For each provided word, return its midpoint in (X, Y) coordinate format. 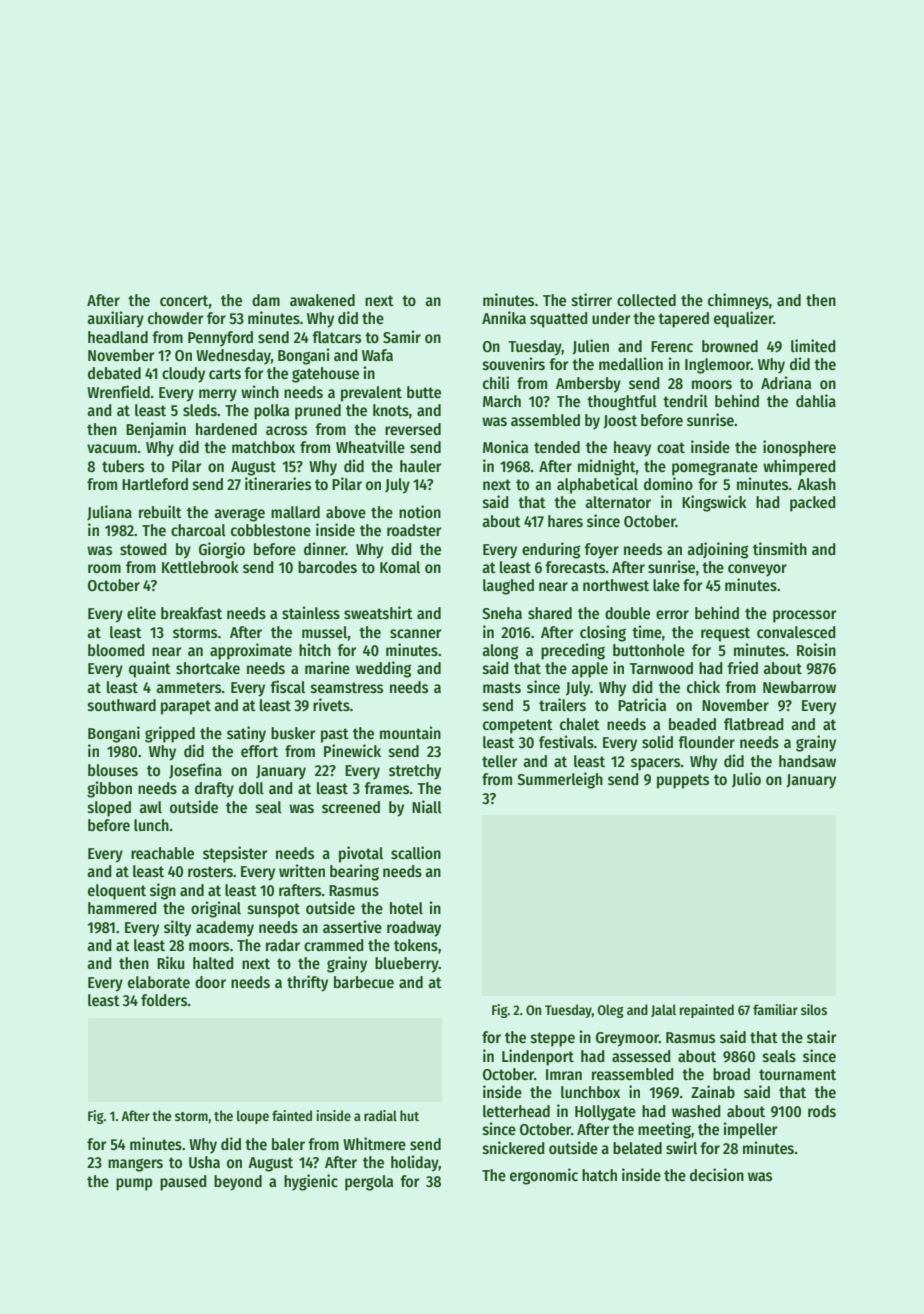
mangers (135, 1165)
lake (666, 585)
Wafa (377, 355)
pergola (369, 1183)
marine (327, 667)
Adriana (786, 382)
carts (225, 374)
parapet (186, 707)
